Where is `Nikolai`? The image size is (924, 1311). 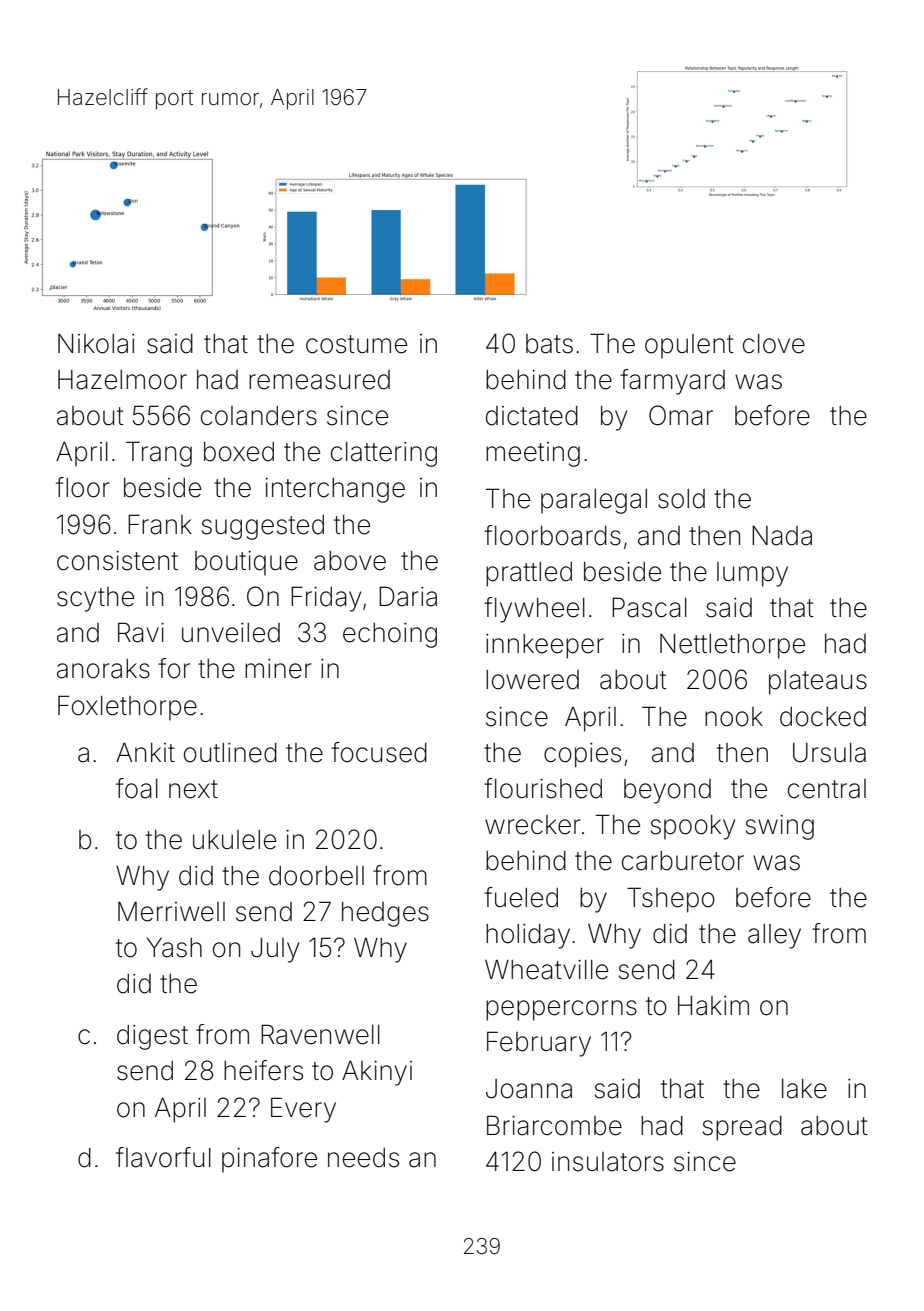
Nikolai is located at coordinates (96, 344).
